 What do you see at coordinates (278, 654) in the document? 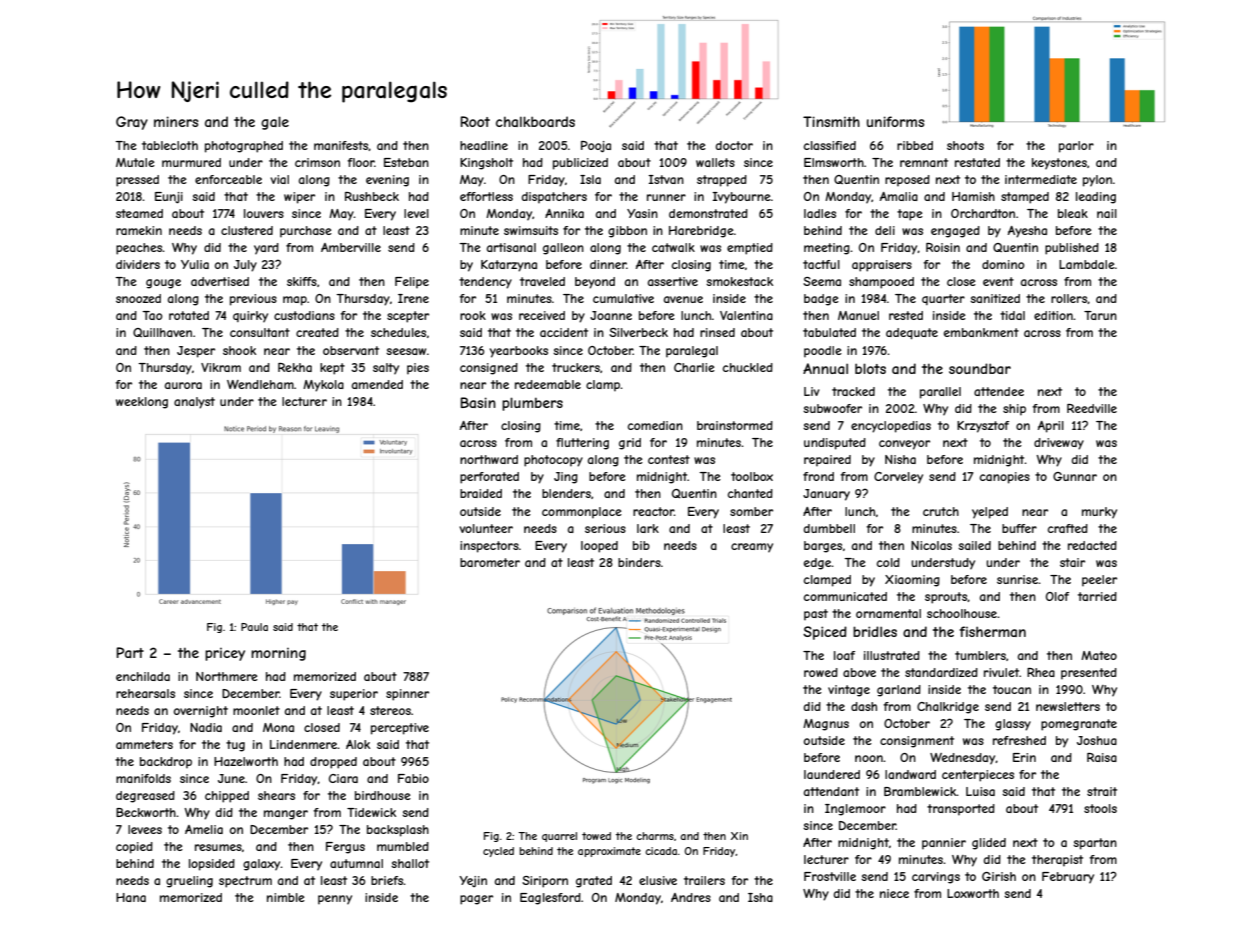
I see `morning` at bounding box center [278, 654].
